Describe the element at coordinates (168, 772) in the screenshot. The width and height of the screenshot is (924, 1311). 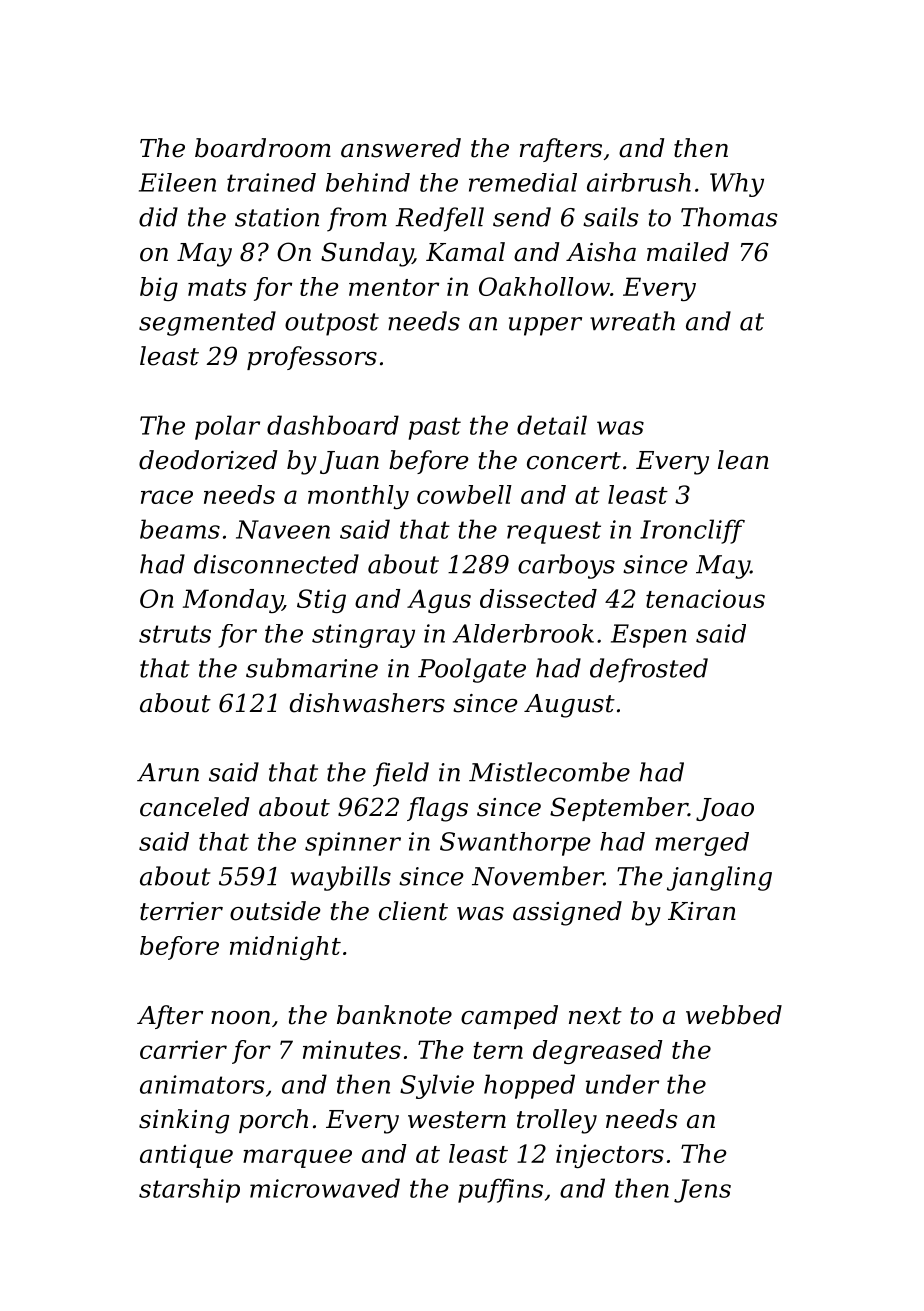
I see `Arun` at that location.
